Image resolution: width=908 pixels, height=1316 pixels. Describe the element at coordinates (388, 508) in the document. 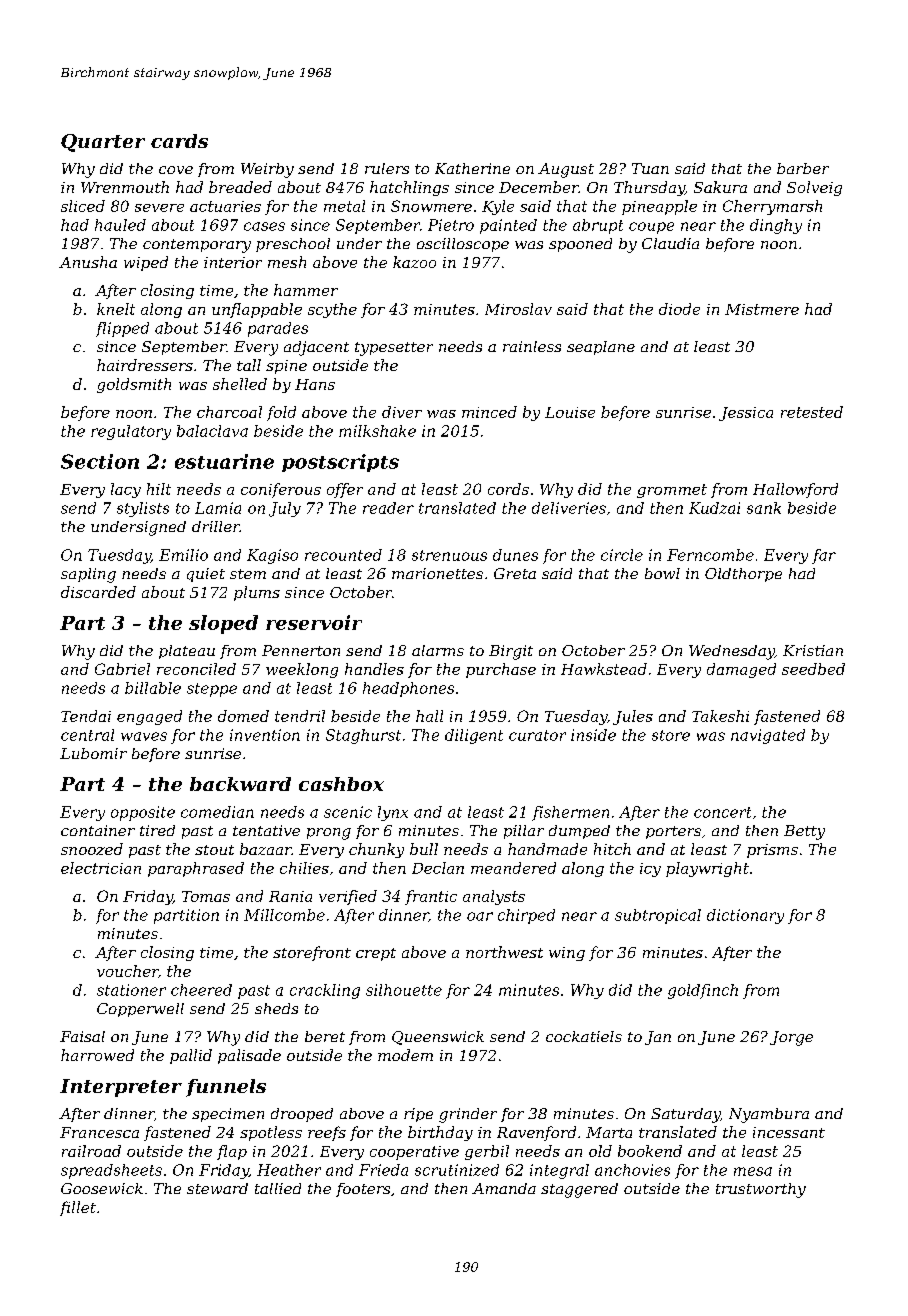

I see `reader` at that location.
